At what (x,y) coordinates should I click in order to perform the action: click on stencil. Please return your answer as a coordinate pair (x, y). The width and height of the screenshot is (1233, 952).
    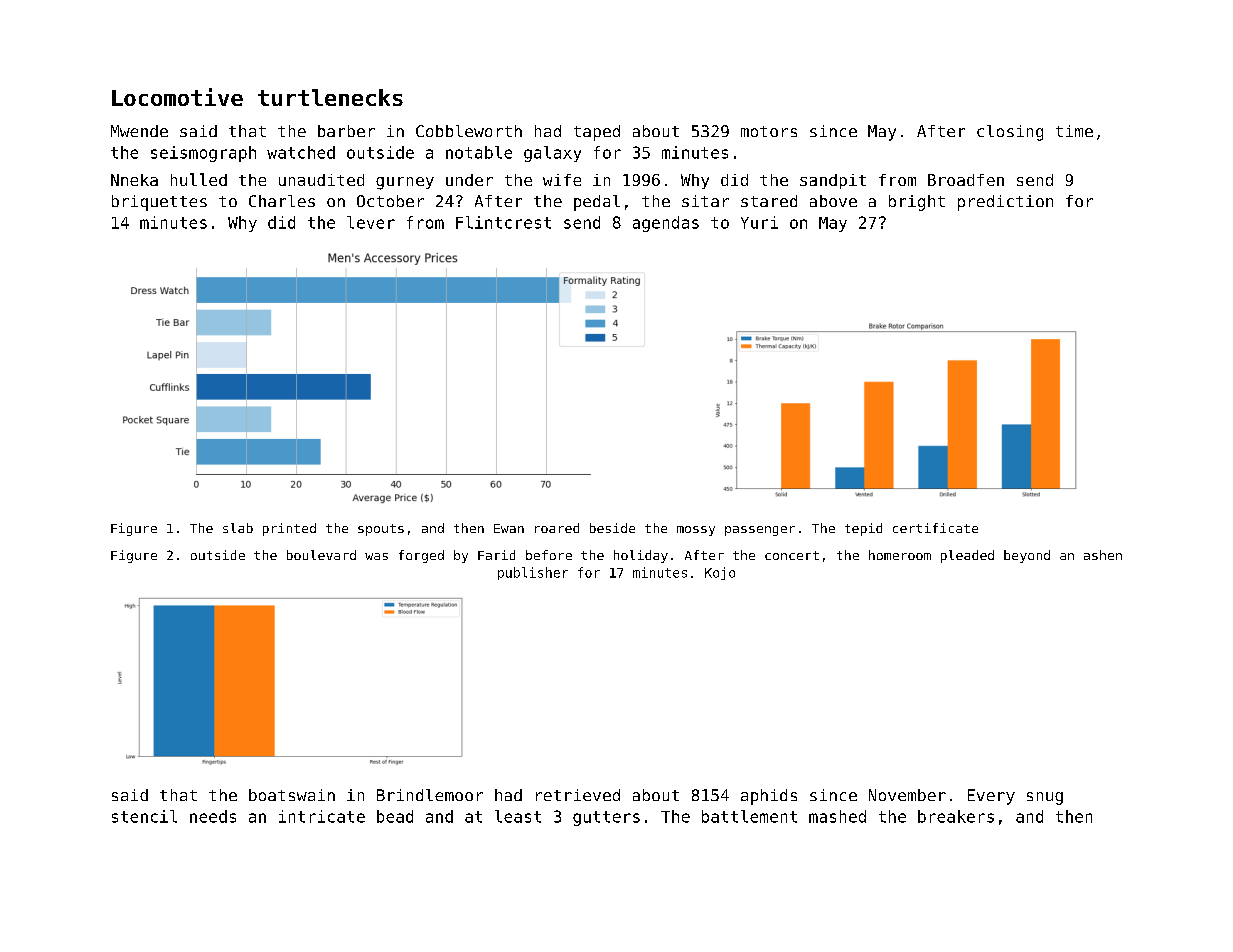
    Looking at the image, I should click on (144, 816).
